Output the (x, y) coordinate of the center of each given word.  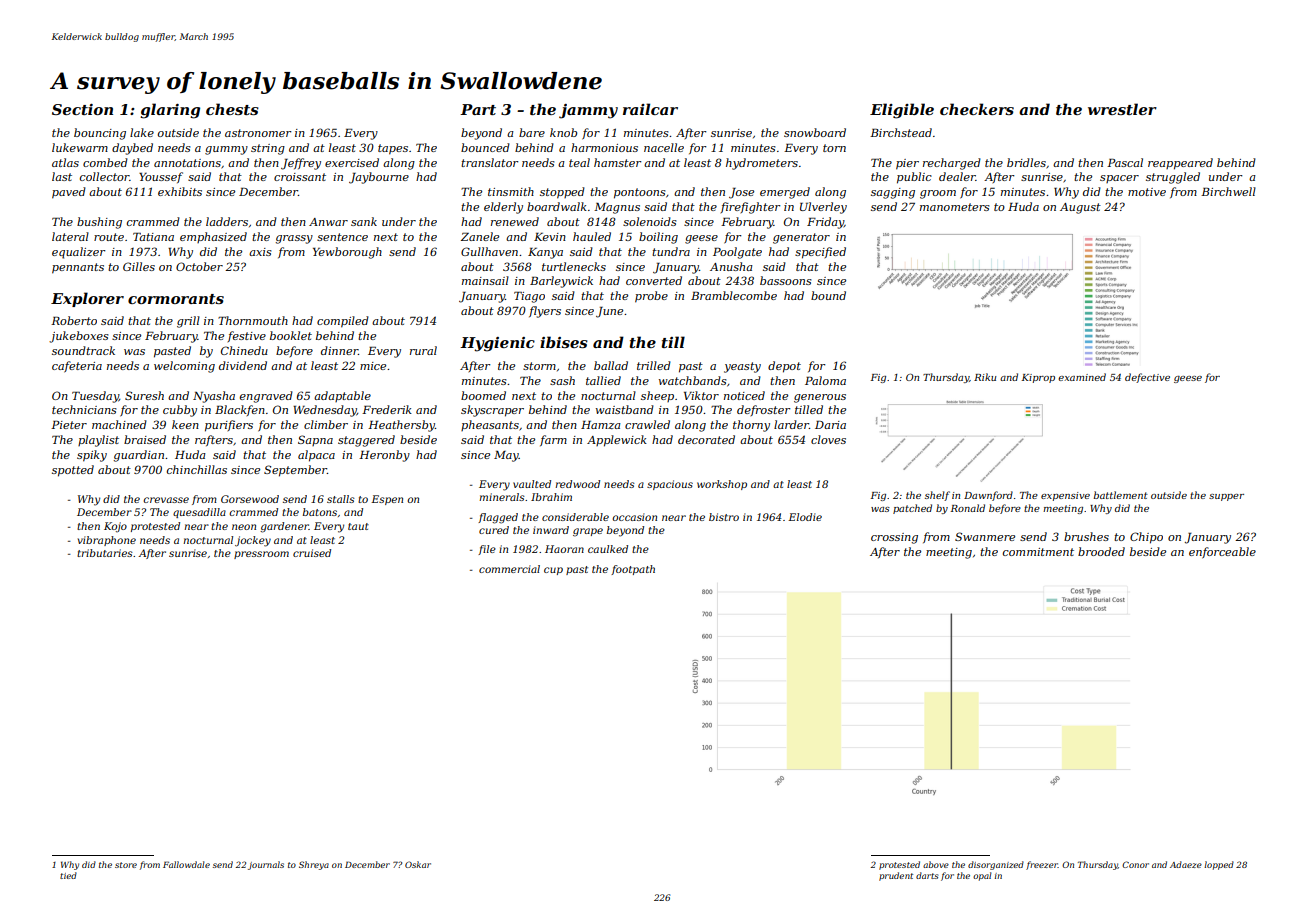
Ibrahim (551, 497)
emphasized (213, 237)
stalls (341, 499)
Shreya (314, 865)
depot (784, 367)
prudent (896, 876)
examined (1082, 377)
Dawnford (988, 496)
